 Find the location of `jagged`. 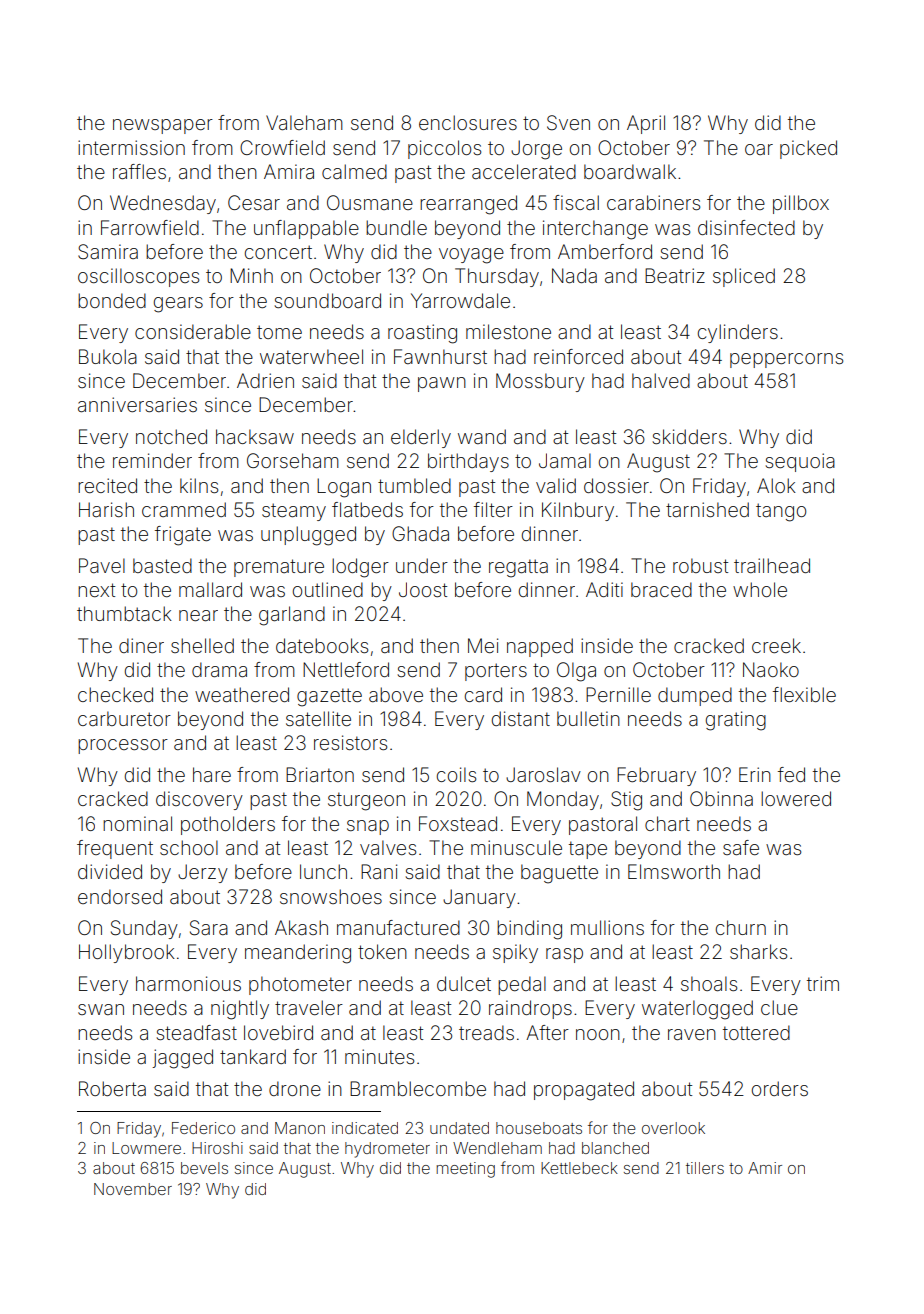

jagged is located at coordinates (183, 1059).
